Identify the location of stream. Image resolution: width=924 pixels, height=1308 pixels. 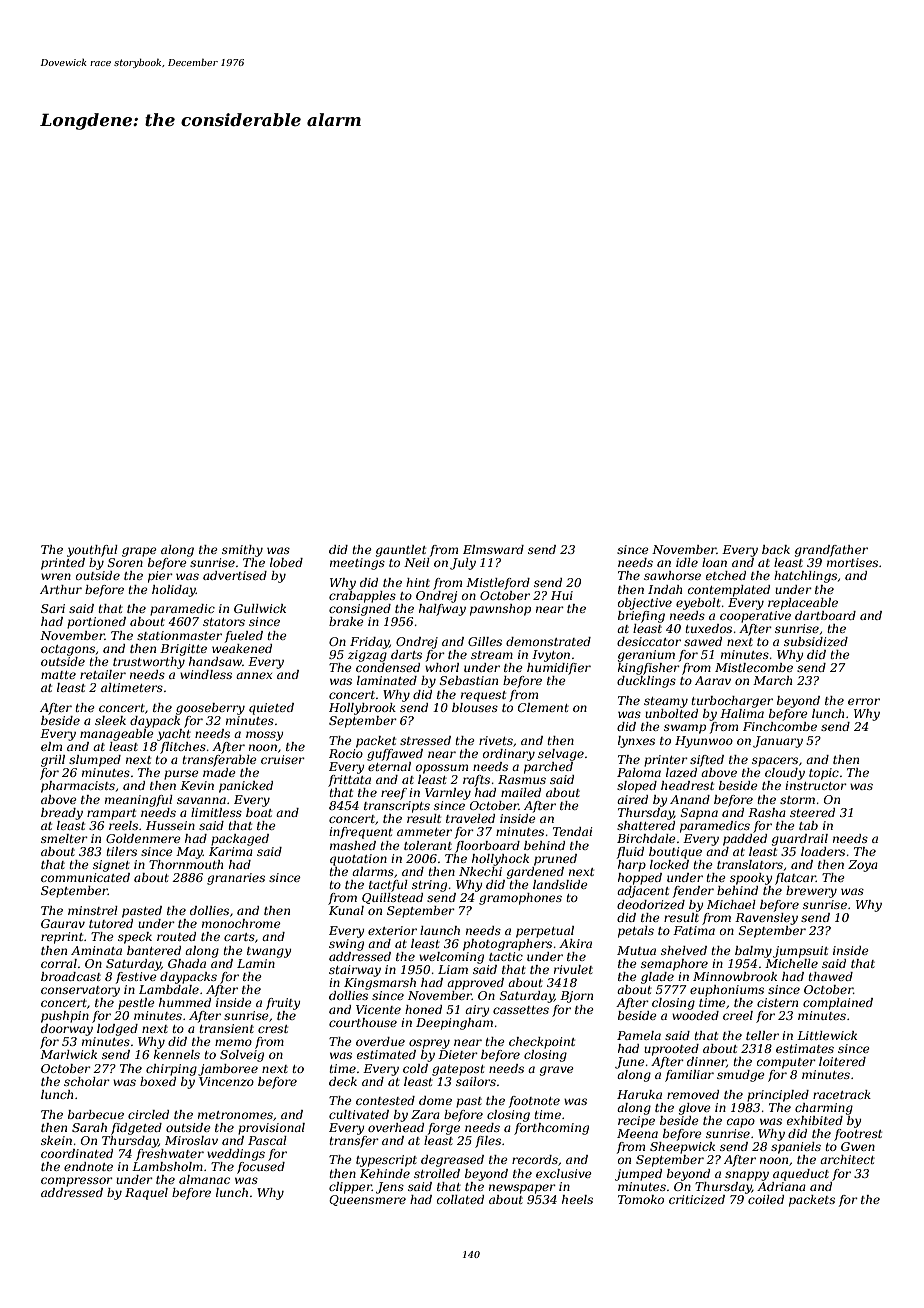
(492, 655).
